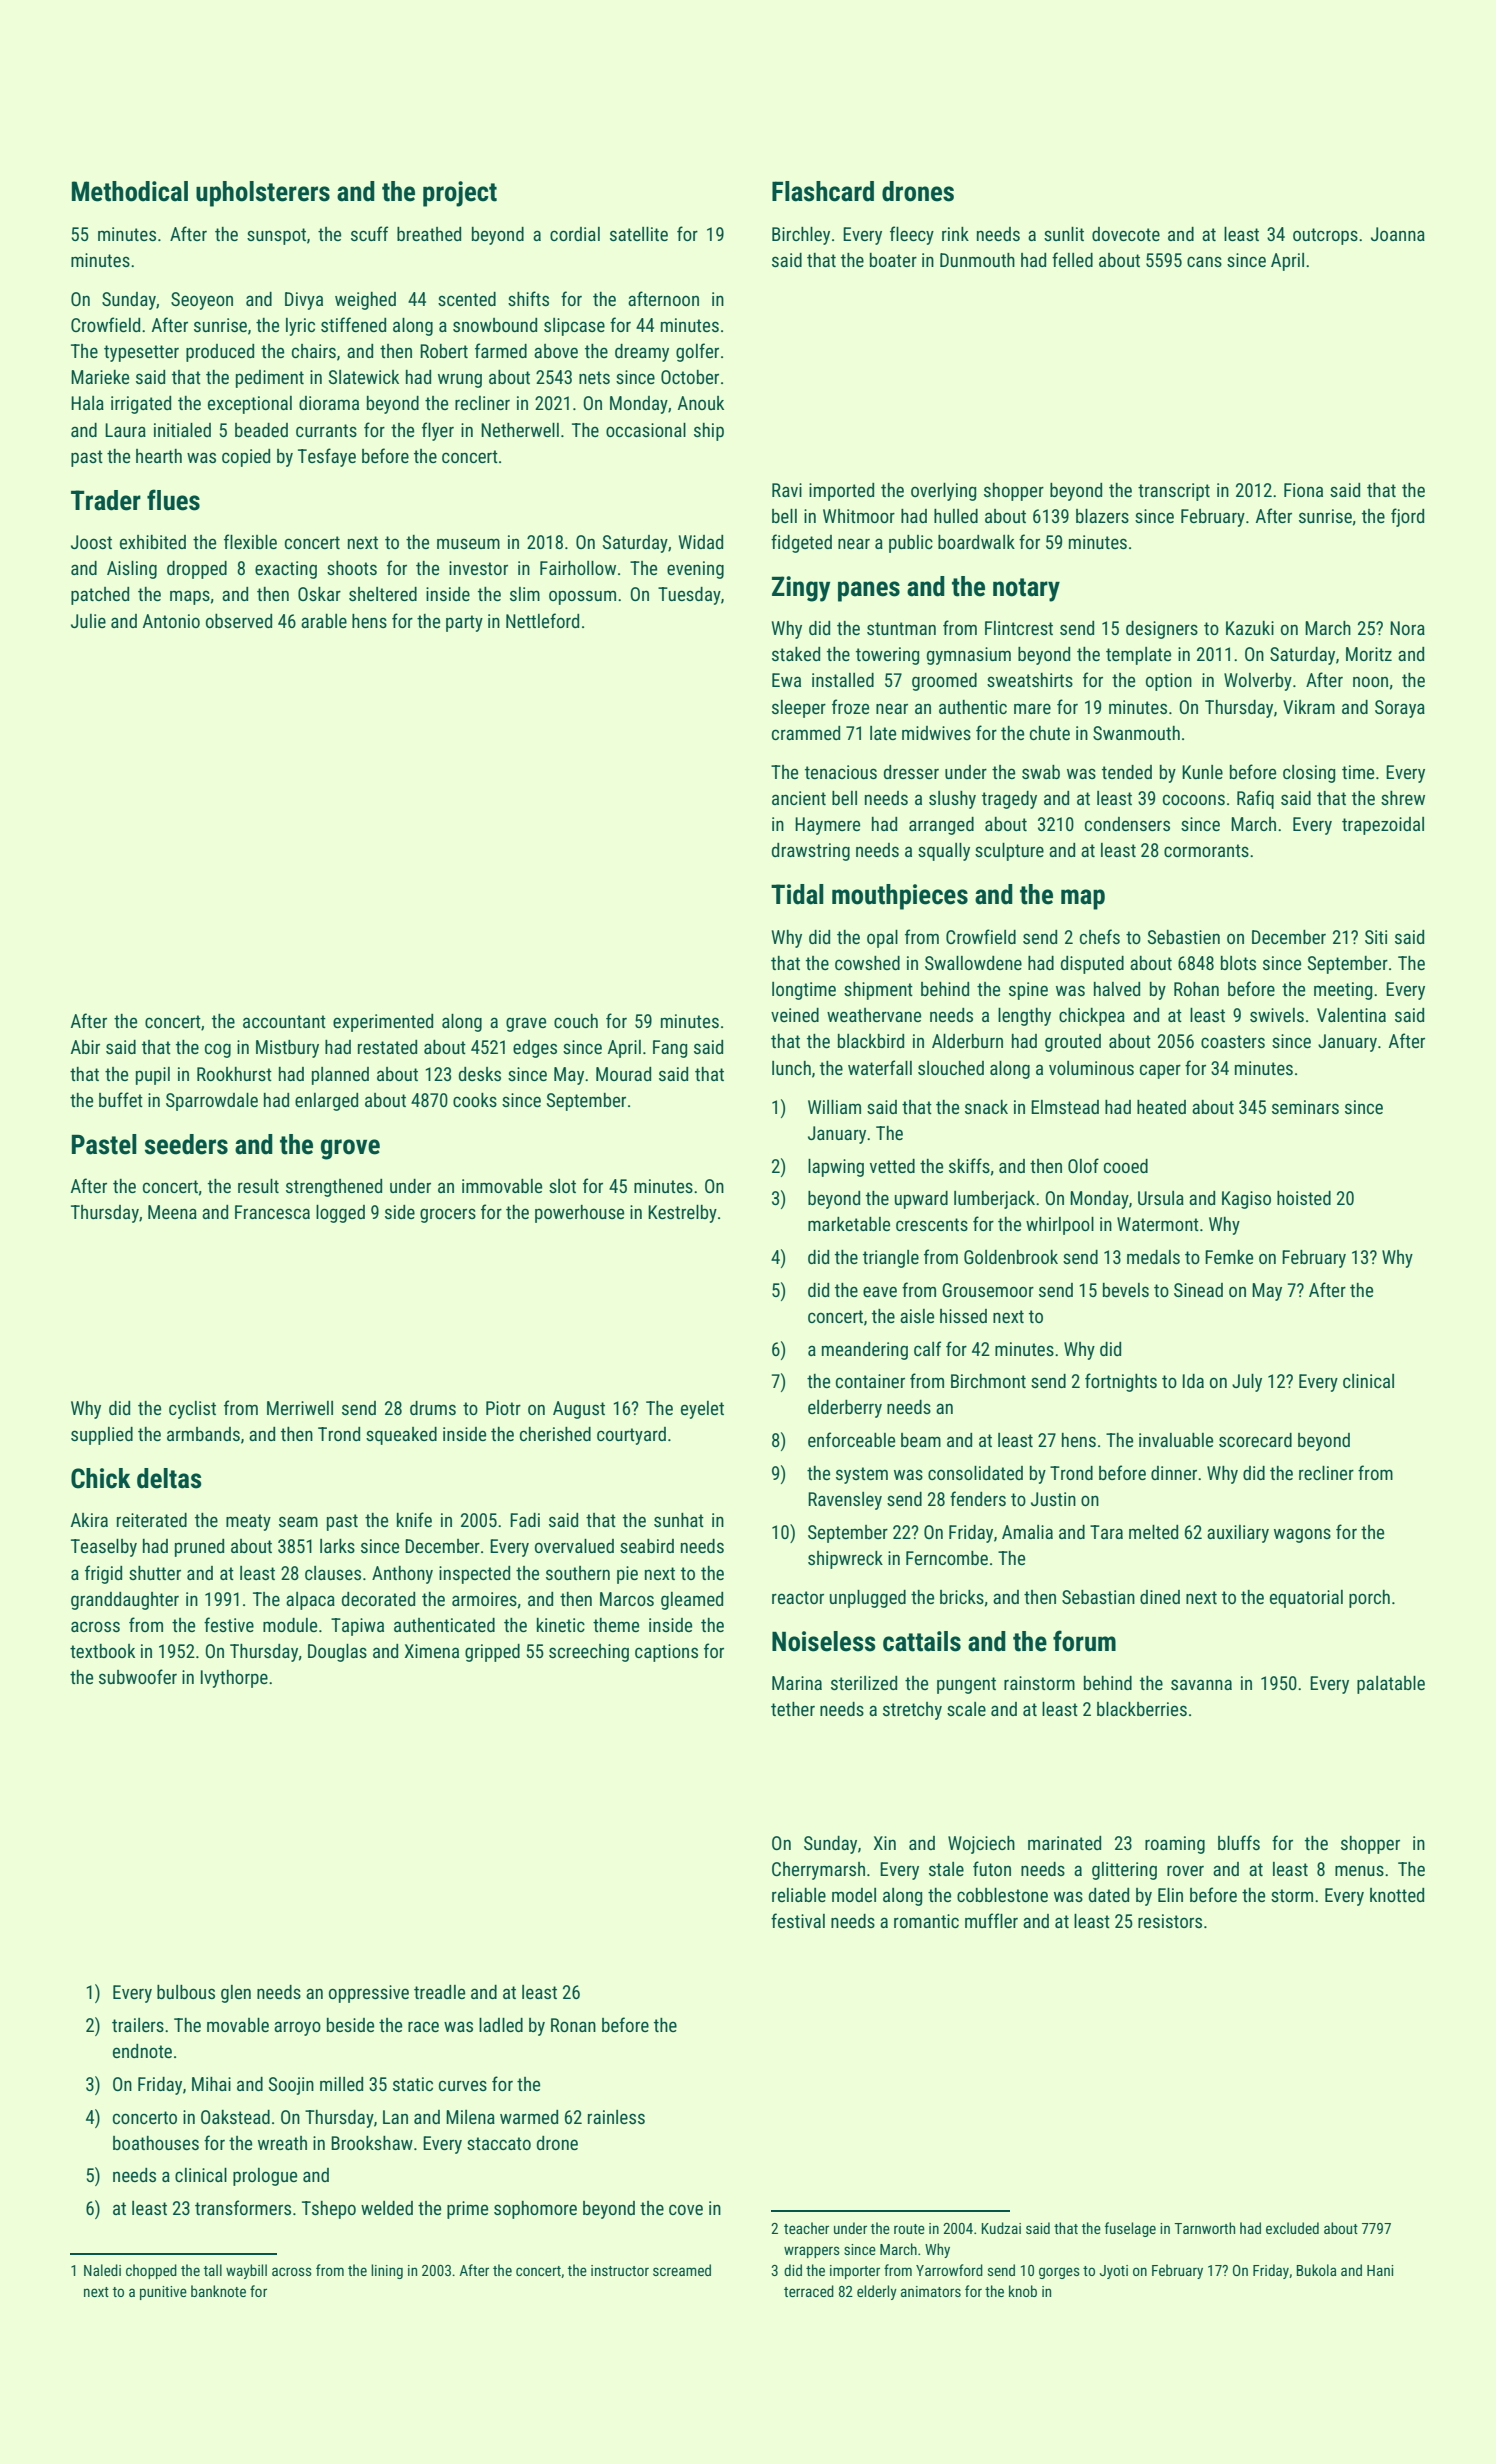 The image size is (1496, 2464). I want to click on palatable, so click(1391, 1685).
